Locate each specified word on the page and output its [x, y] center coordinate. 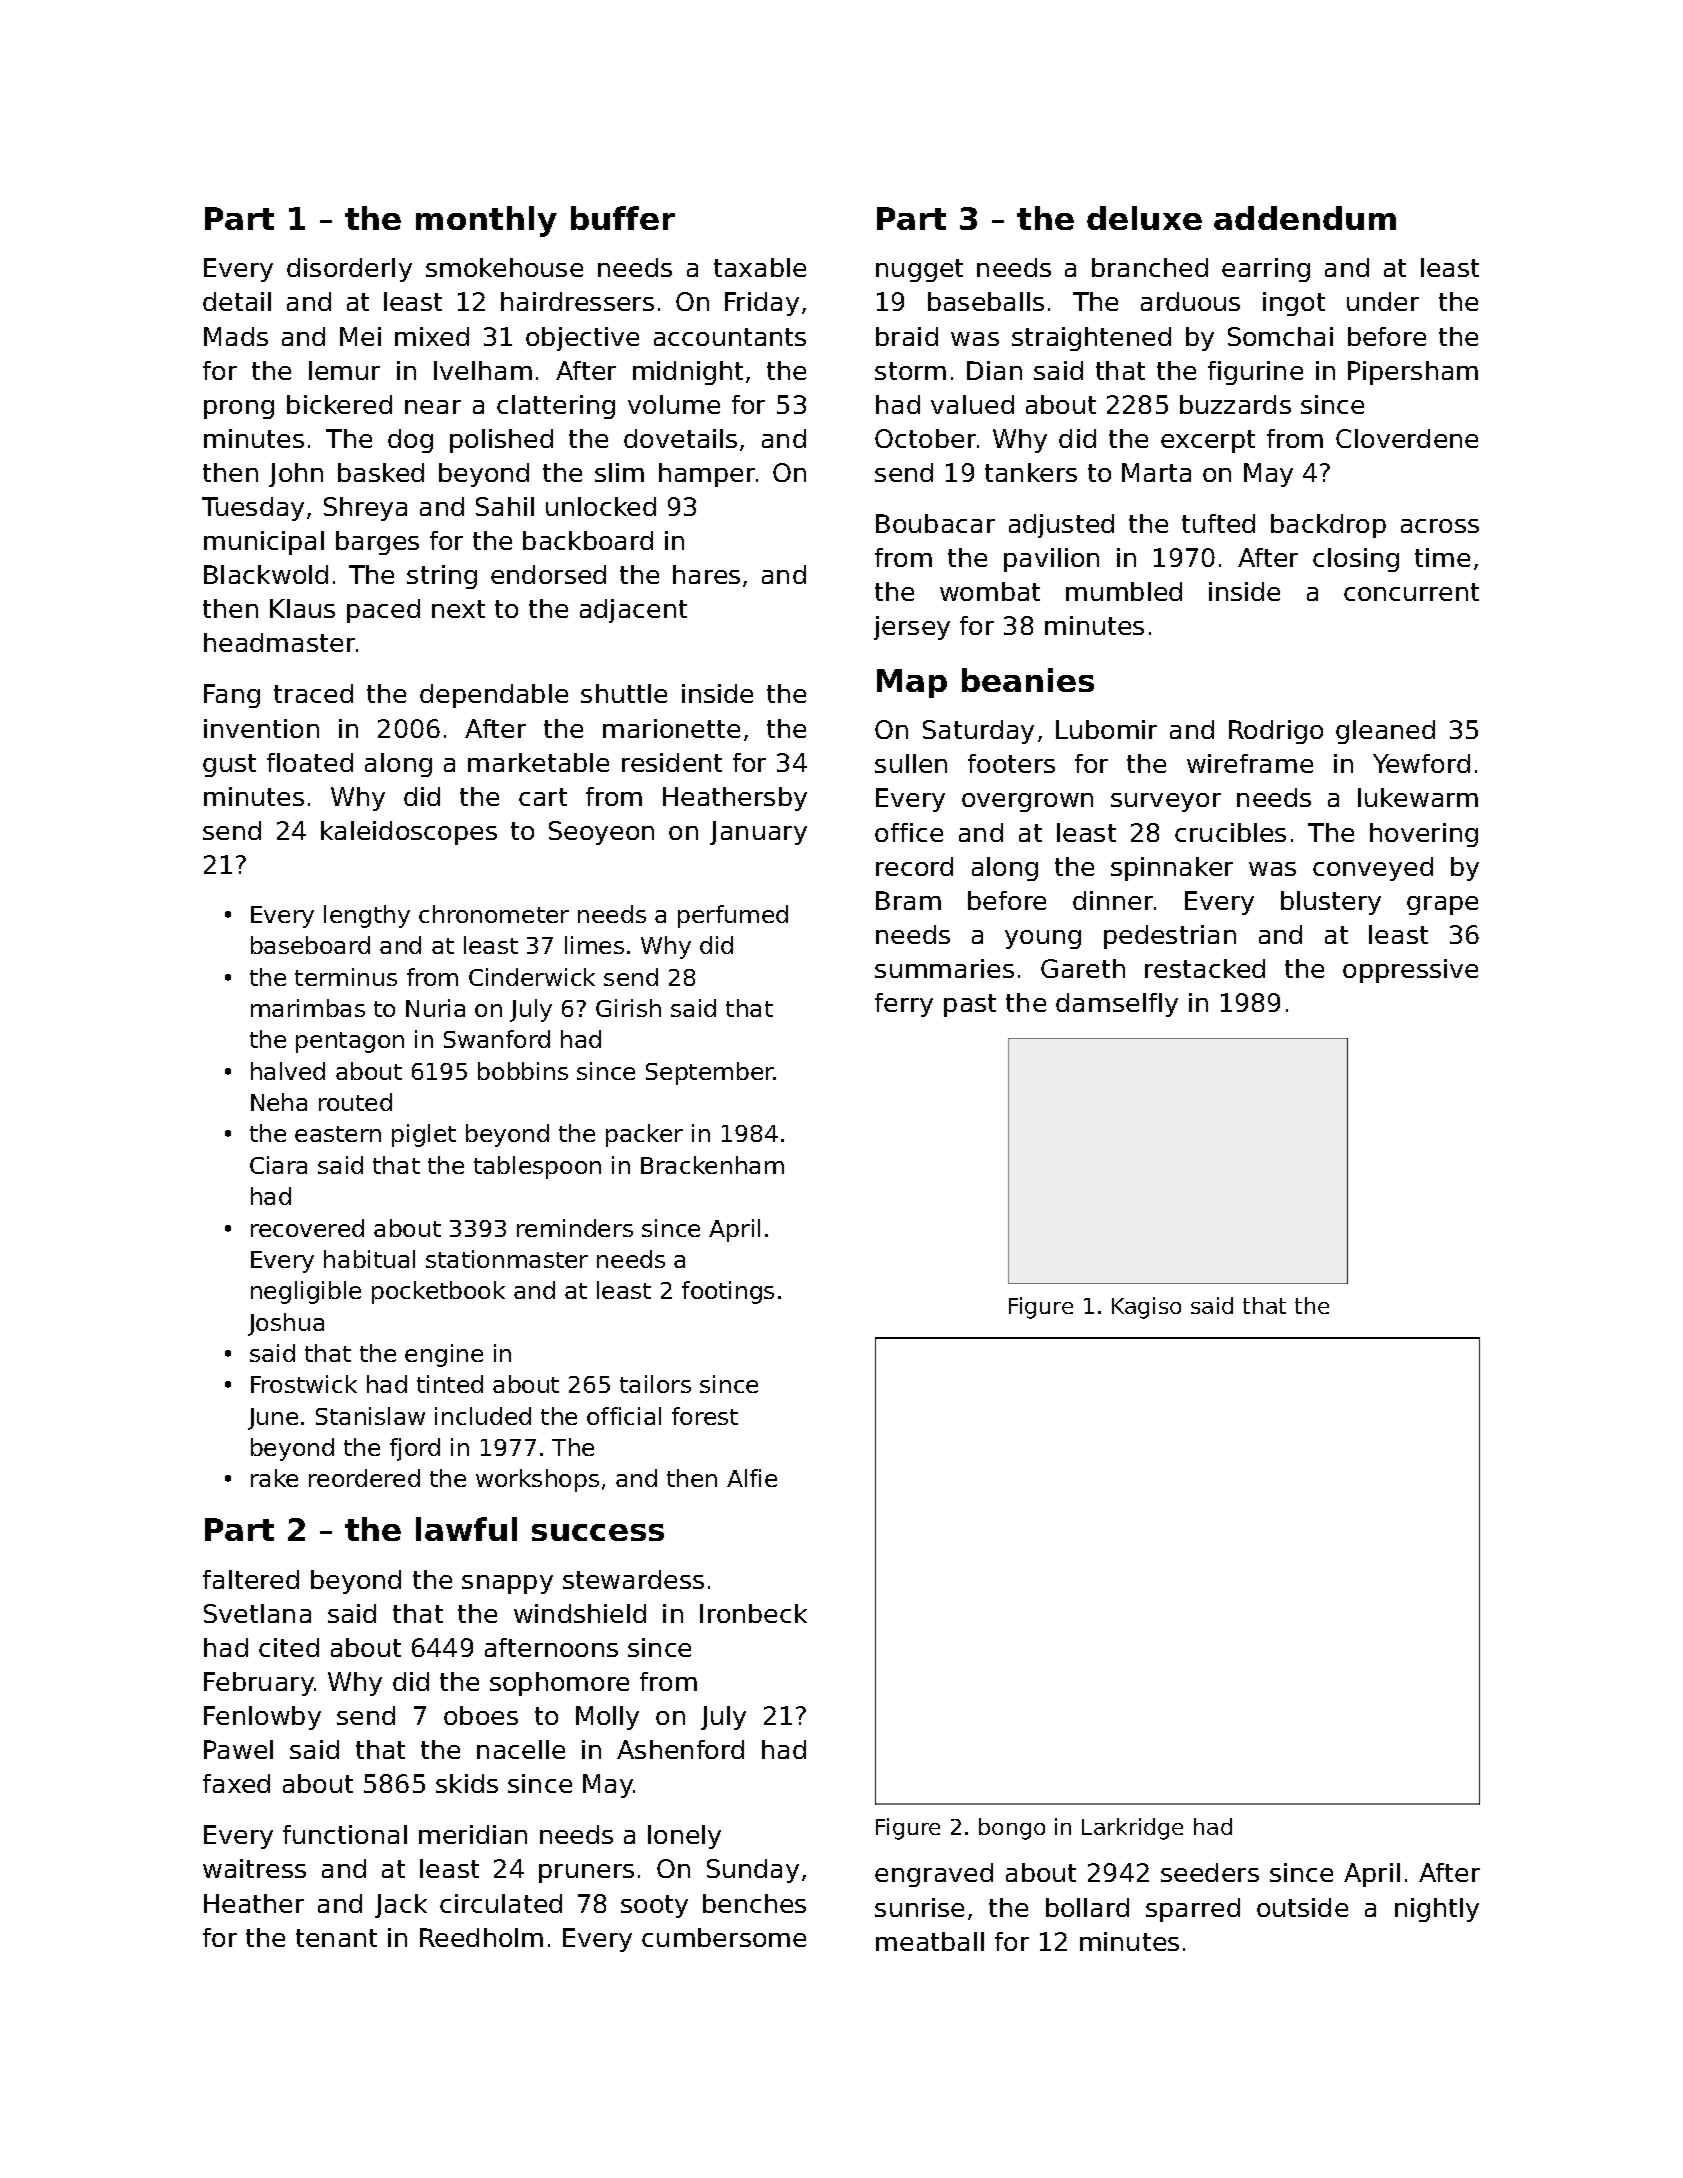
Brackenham [712, 1165]
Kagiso [1146, 1308]
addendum [1305, 218]
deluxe [1144, 218]
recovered [307, 1228]
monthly [486, 221]
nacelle [521, 1749]
